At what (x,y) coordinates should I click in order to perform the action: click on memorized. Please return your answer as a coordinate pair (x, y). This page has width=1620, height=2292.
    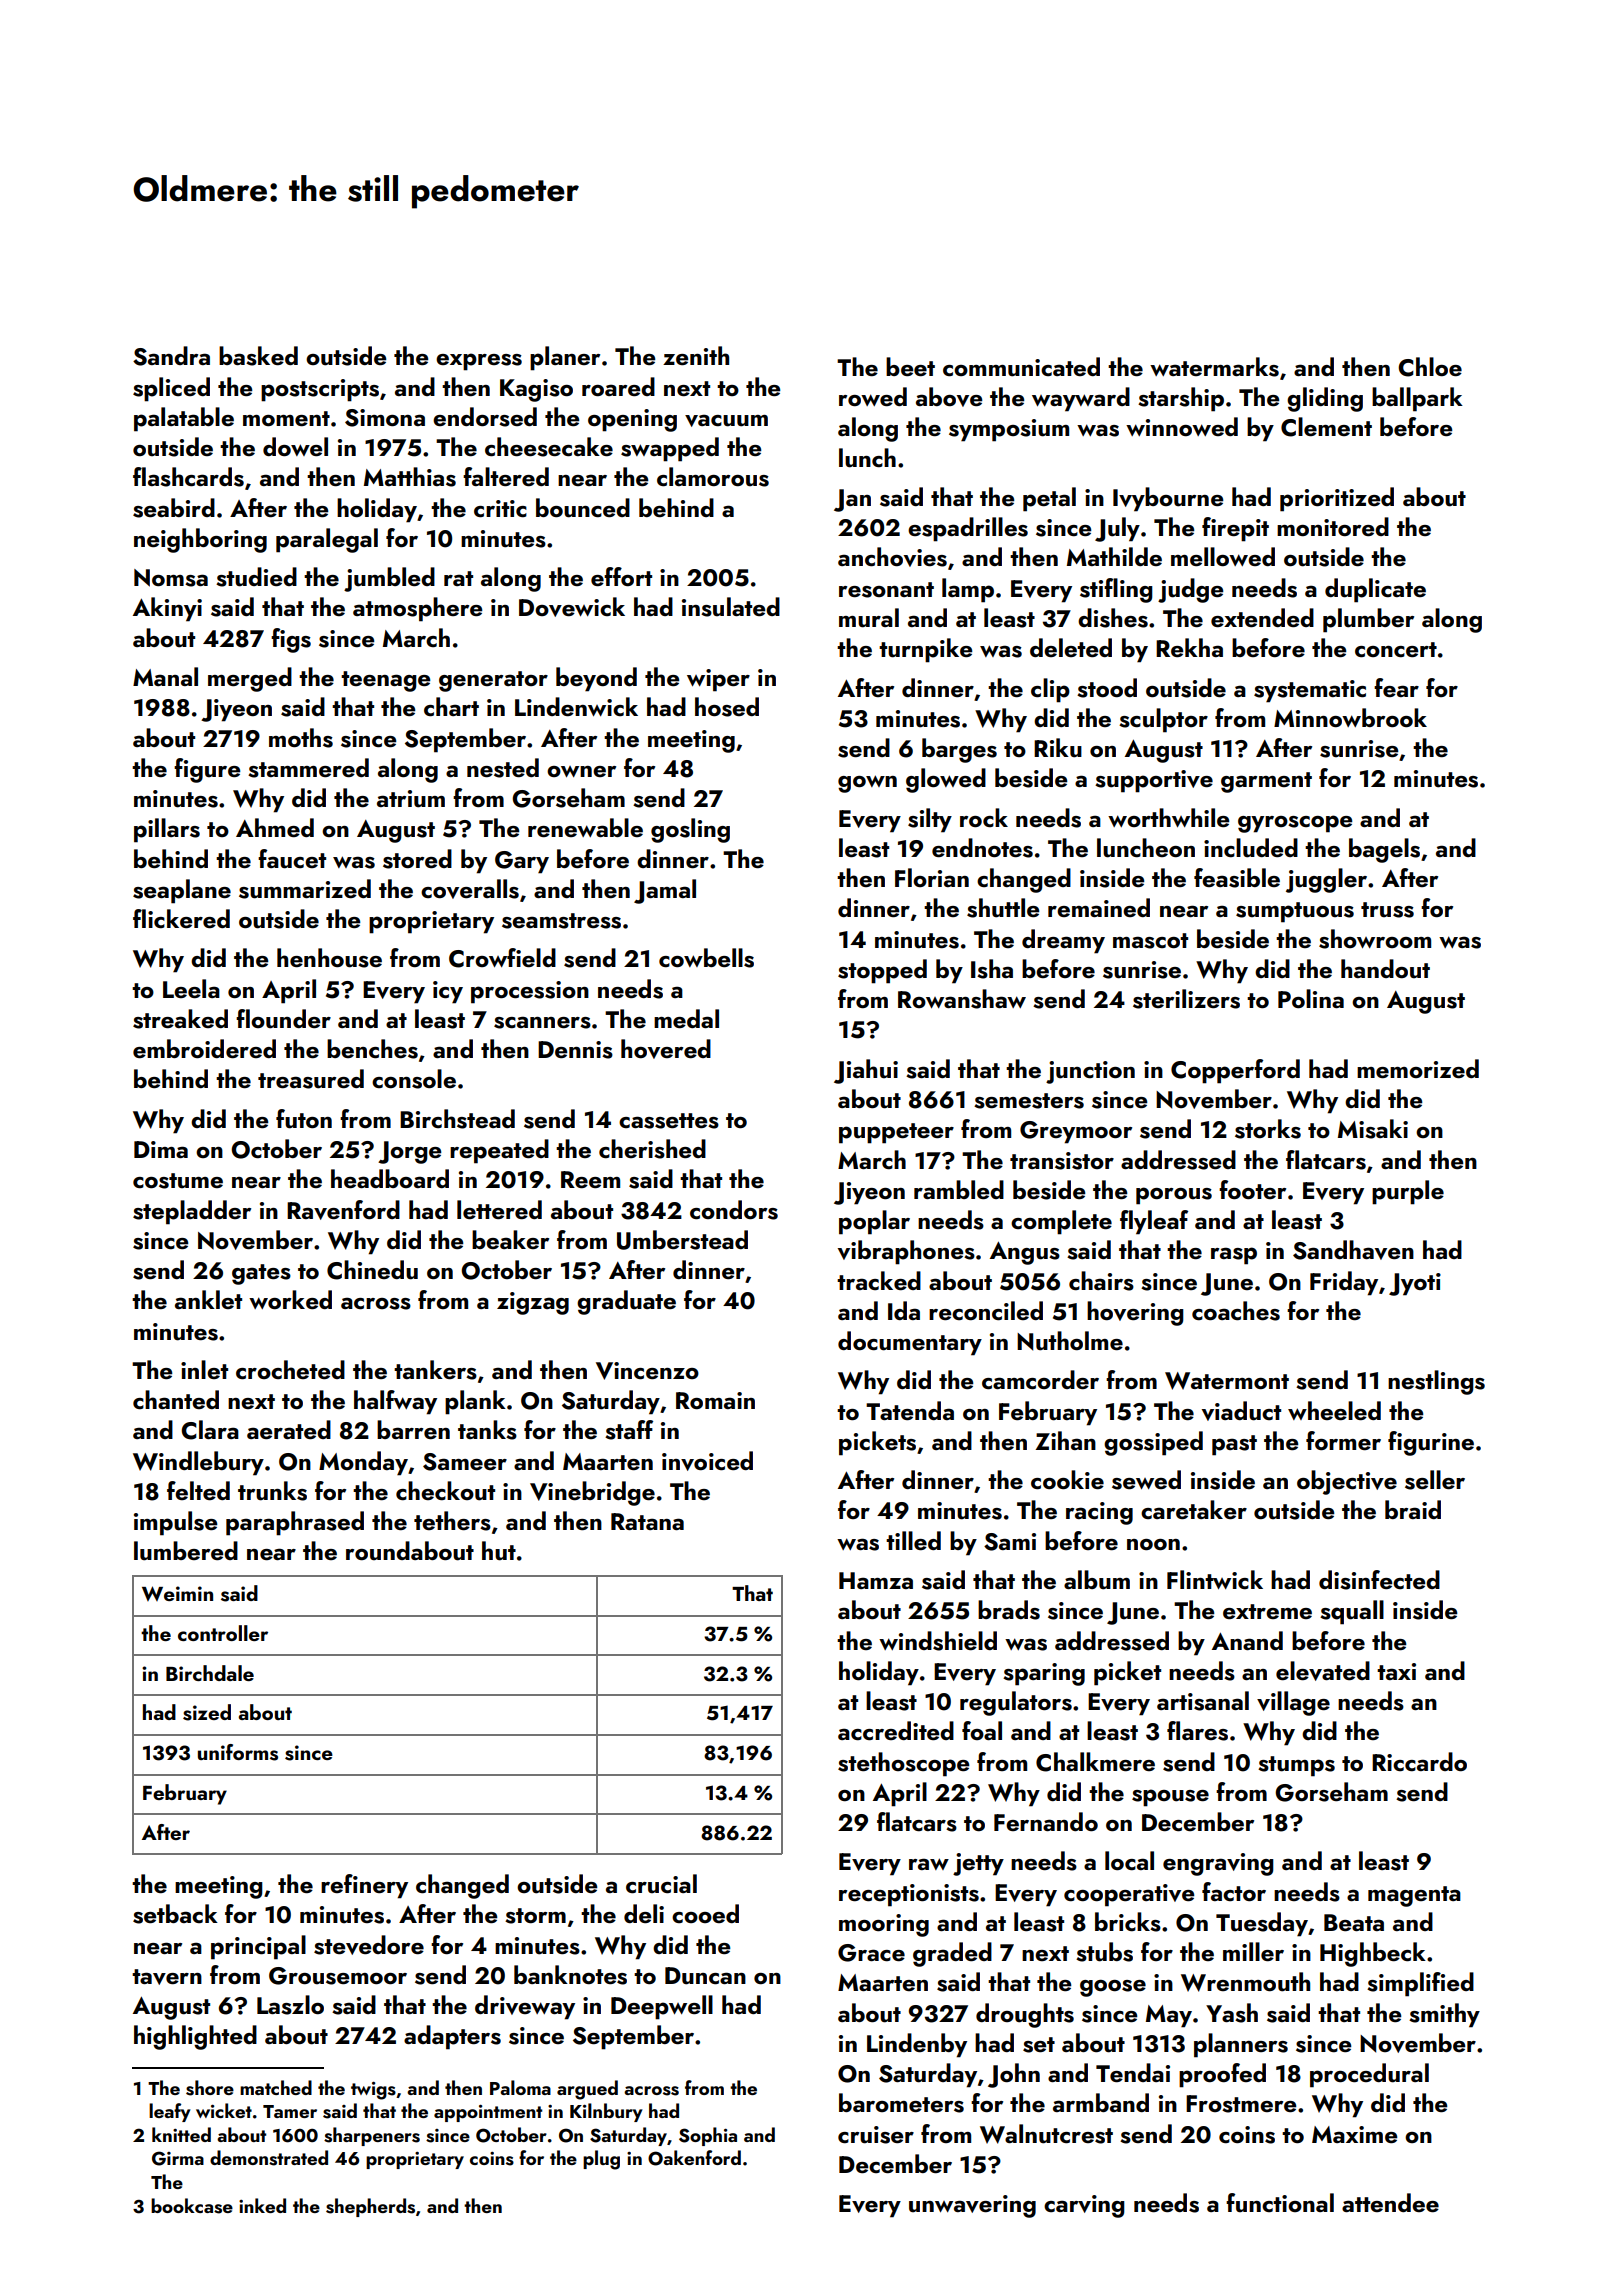
    Looking at the image, I should click on (1418, 1068).
